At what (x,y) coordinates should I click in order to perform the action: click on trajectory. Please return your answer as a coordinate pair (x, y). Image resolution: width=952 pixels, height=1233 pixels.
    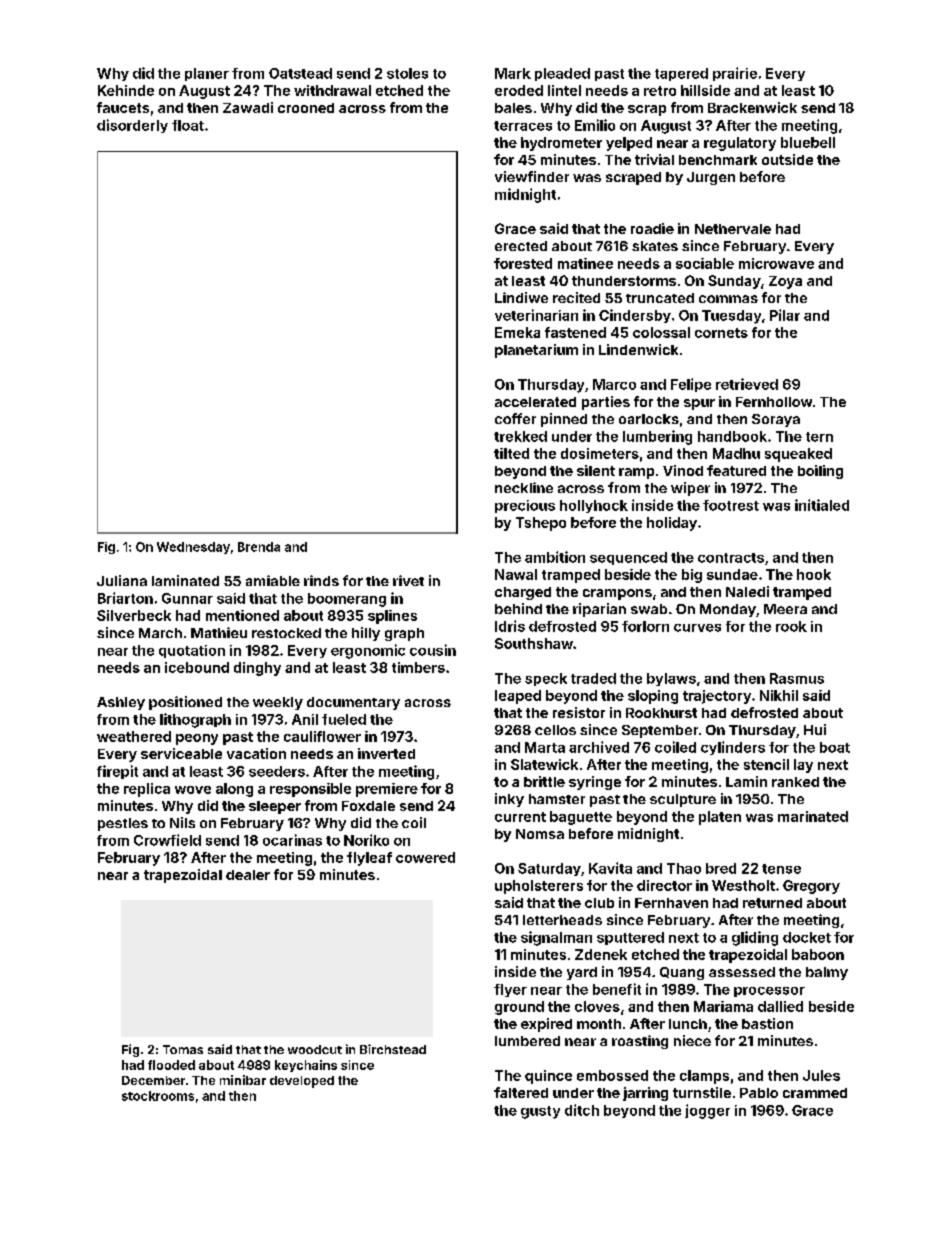
    Looking at the image, I should click on (717, 697).
